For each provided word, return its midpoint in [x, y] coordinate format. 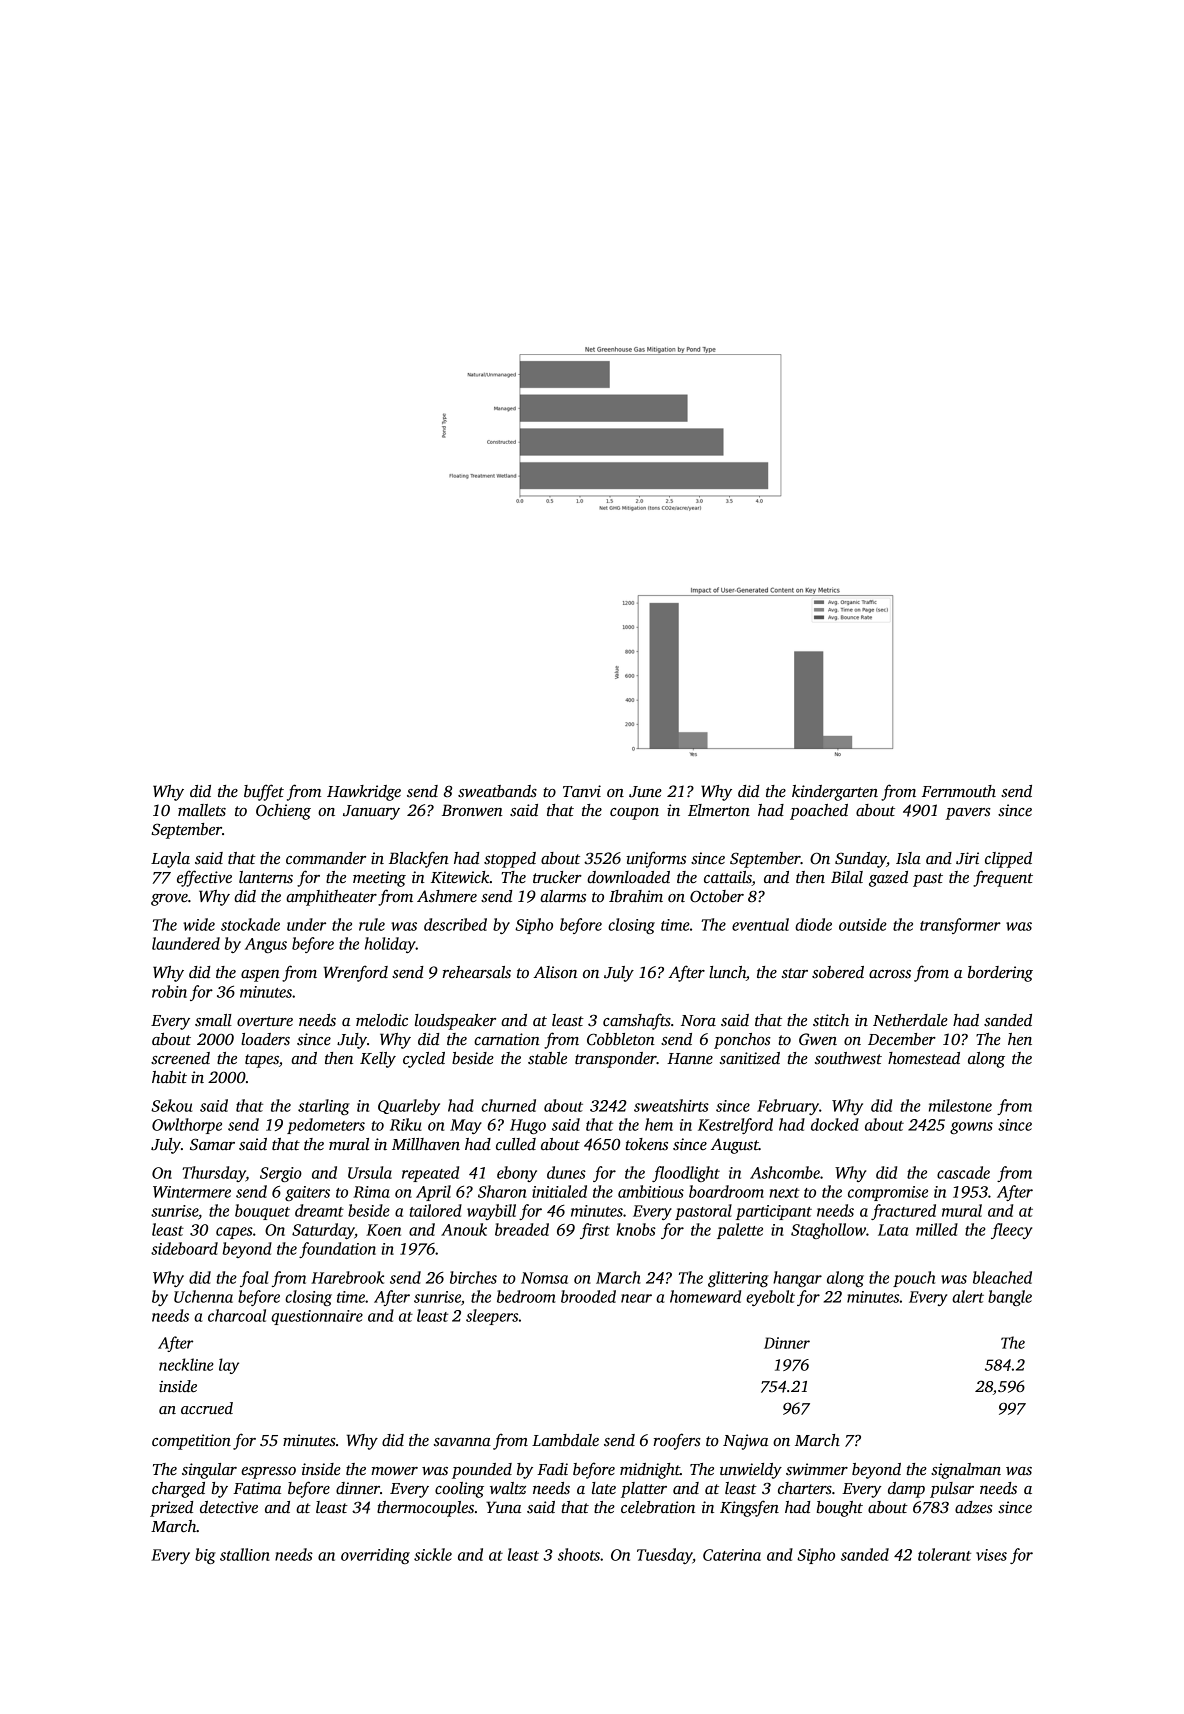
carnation [507, 1039]
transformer [960, 926]
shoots [579, 1554]
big [205, 1556]
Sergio [281, 1174]
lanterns [266, 877]
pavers [968, 814]
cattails [728, 878]
